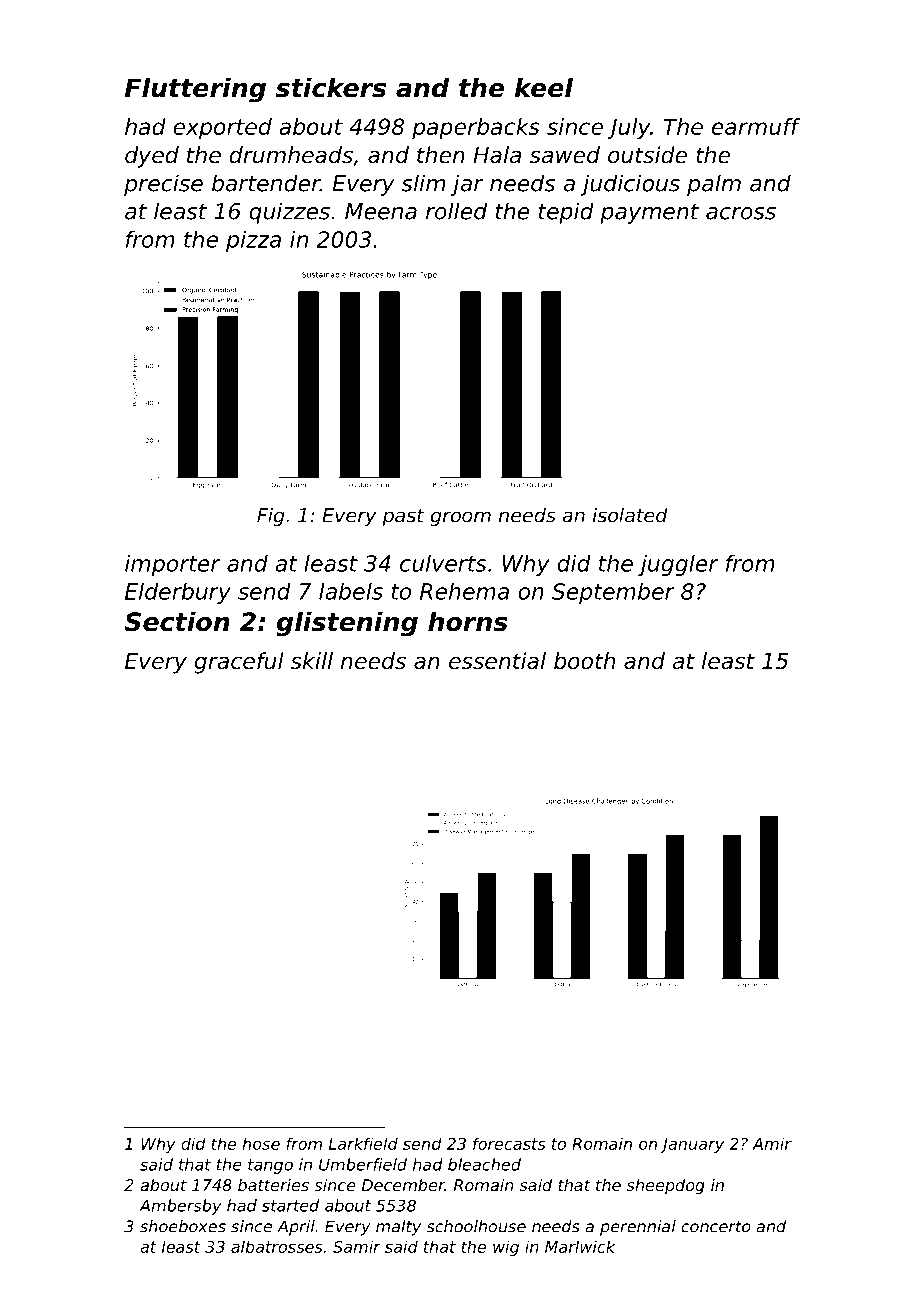 Image resolution: width=924 pixels, height=1311 pixels. I want to click on groom, so click(461, 518).
